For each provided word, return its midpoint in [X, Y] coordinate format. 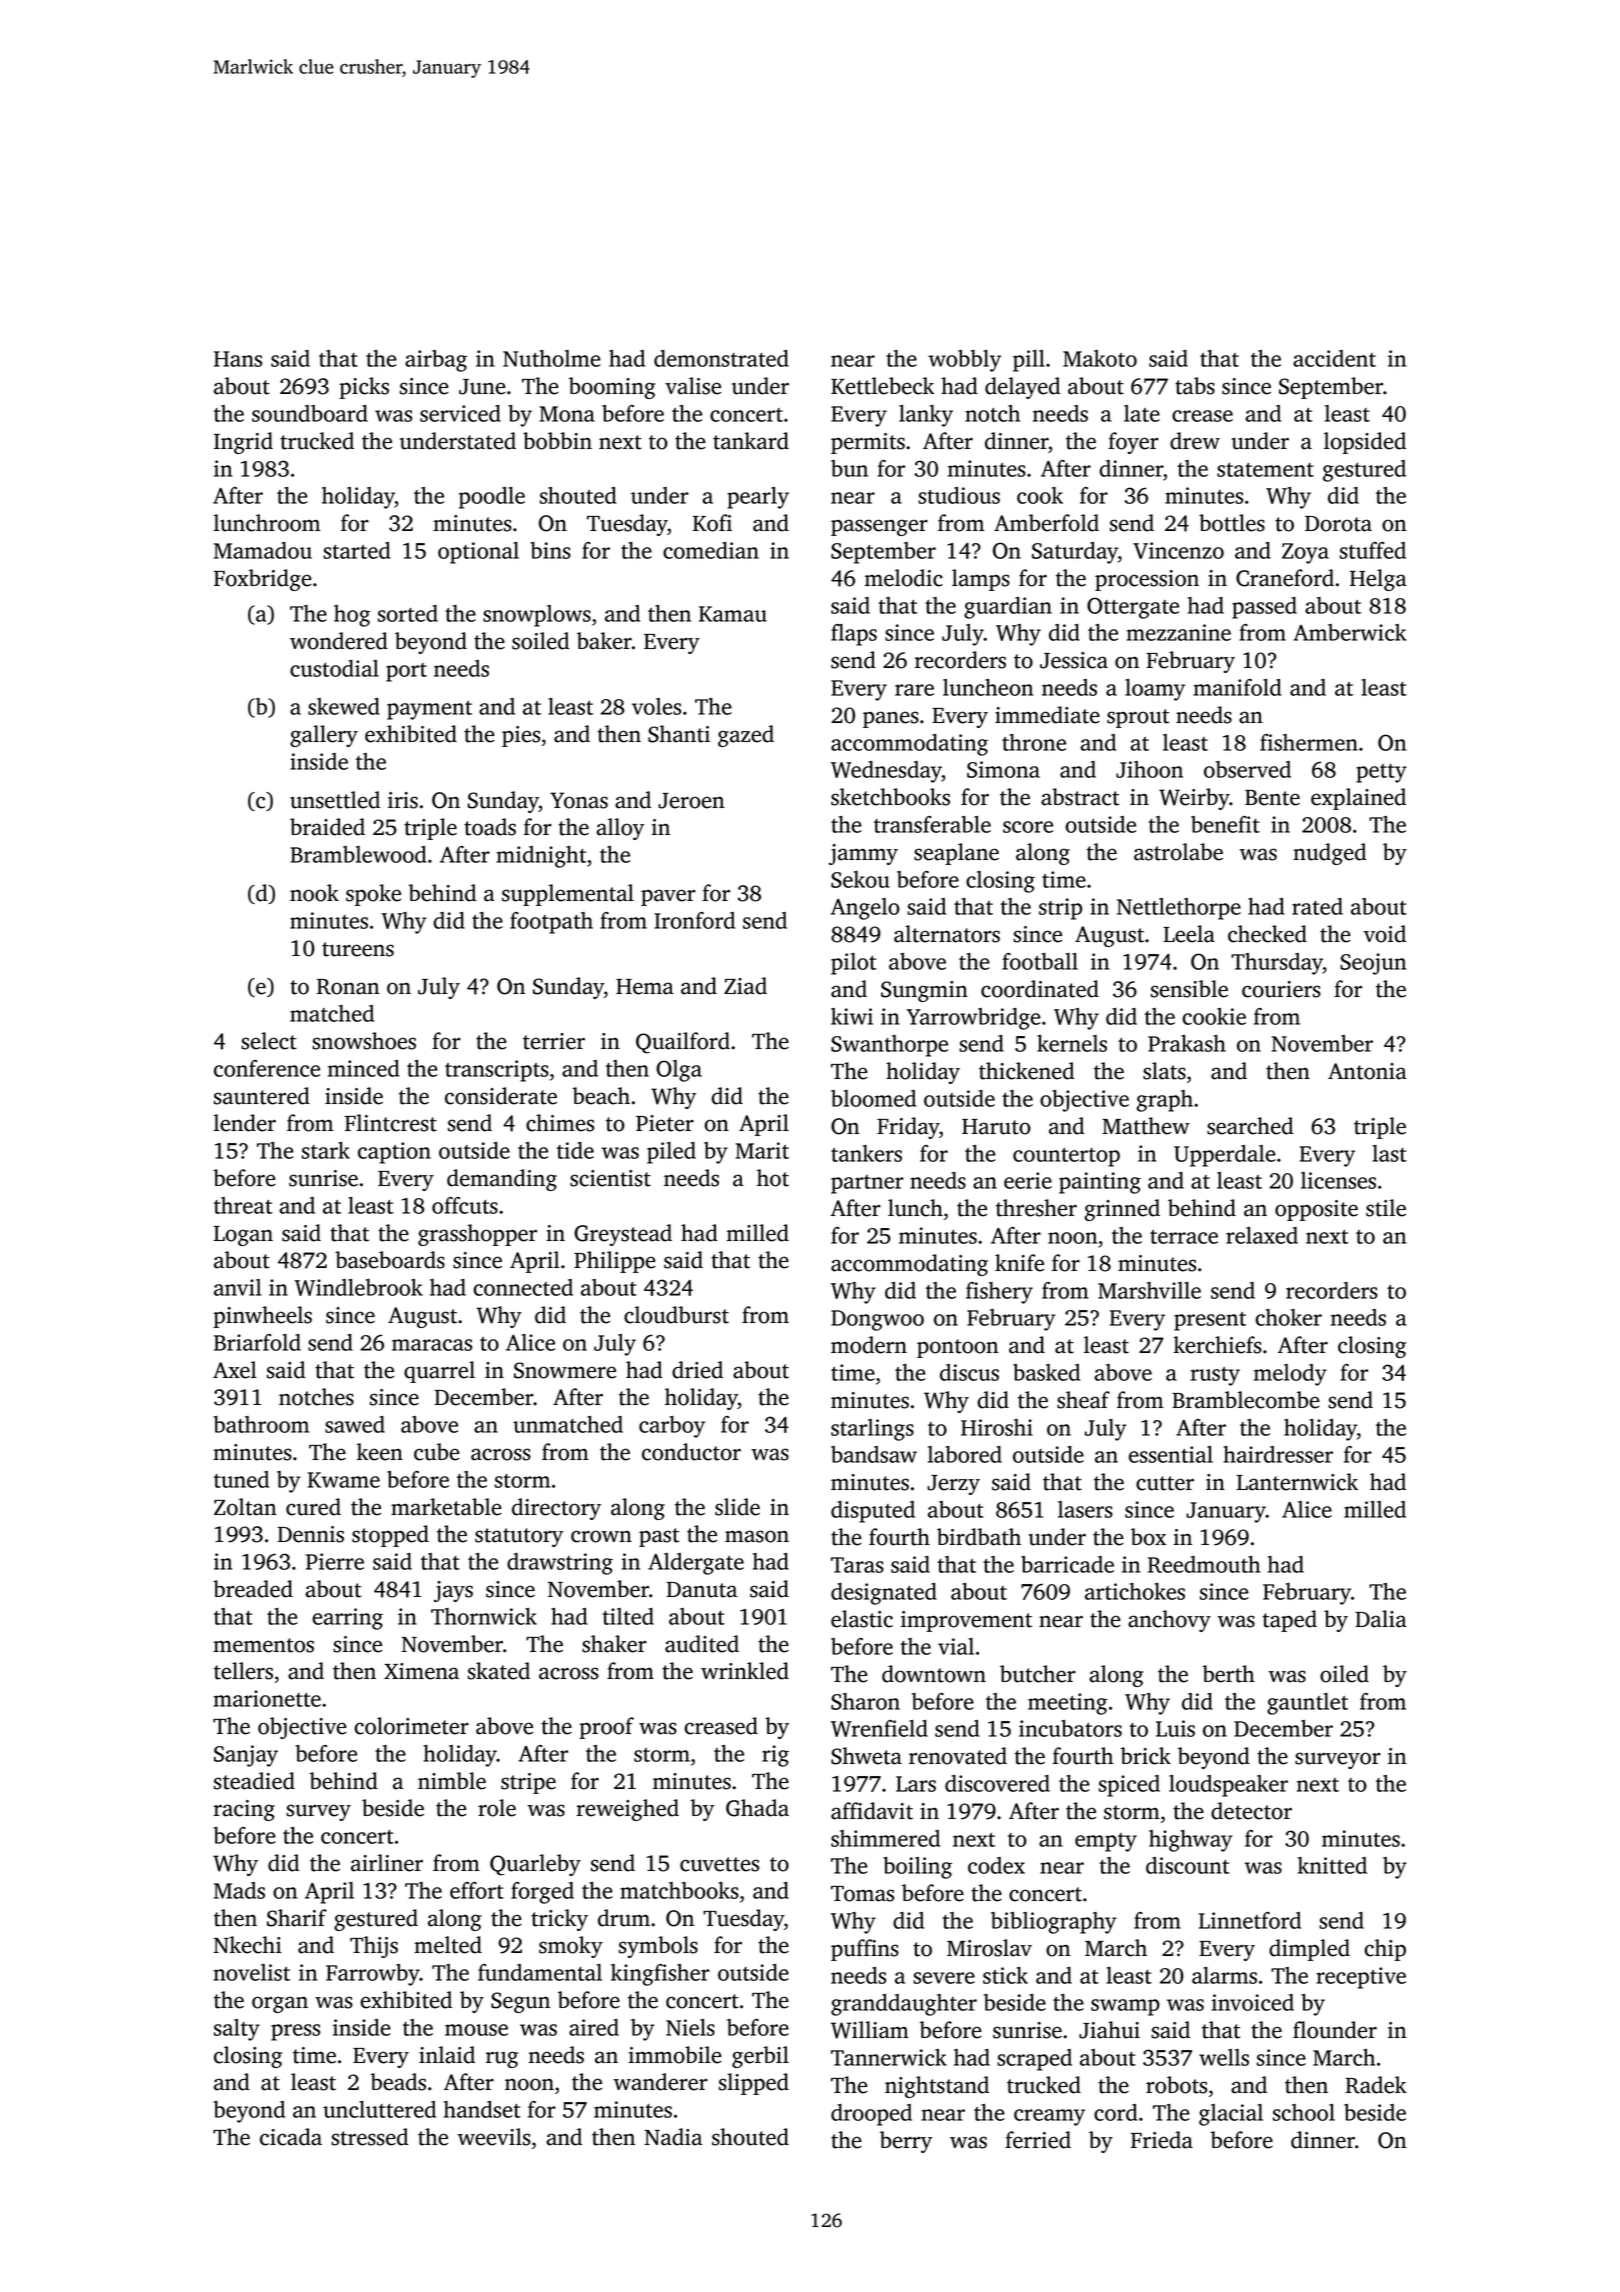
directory [556, 1509]
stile [1386, 1208]
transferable [932, 824]
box [1148, 1537]
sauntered [262, 1096]
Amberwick [1350, 632]
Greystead [623, 1235]
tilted [628, 1616]
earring [347, 1619]
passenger [879, 527]
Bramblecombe [1246, 1400]
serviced [460, 413]
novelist [252, 1972]
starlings [872, 1430]
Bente [1272, 798]
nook [314, 893]
